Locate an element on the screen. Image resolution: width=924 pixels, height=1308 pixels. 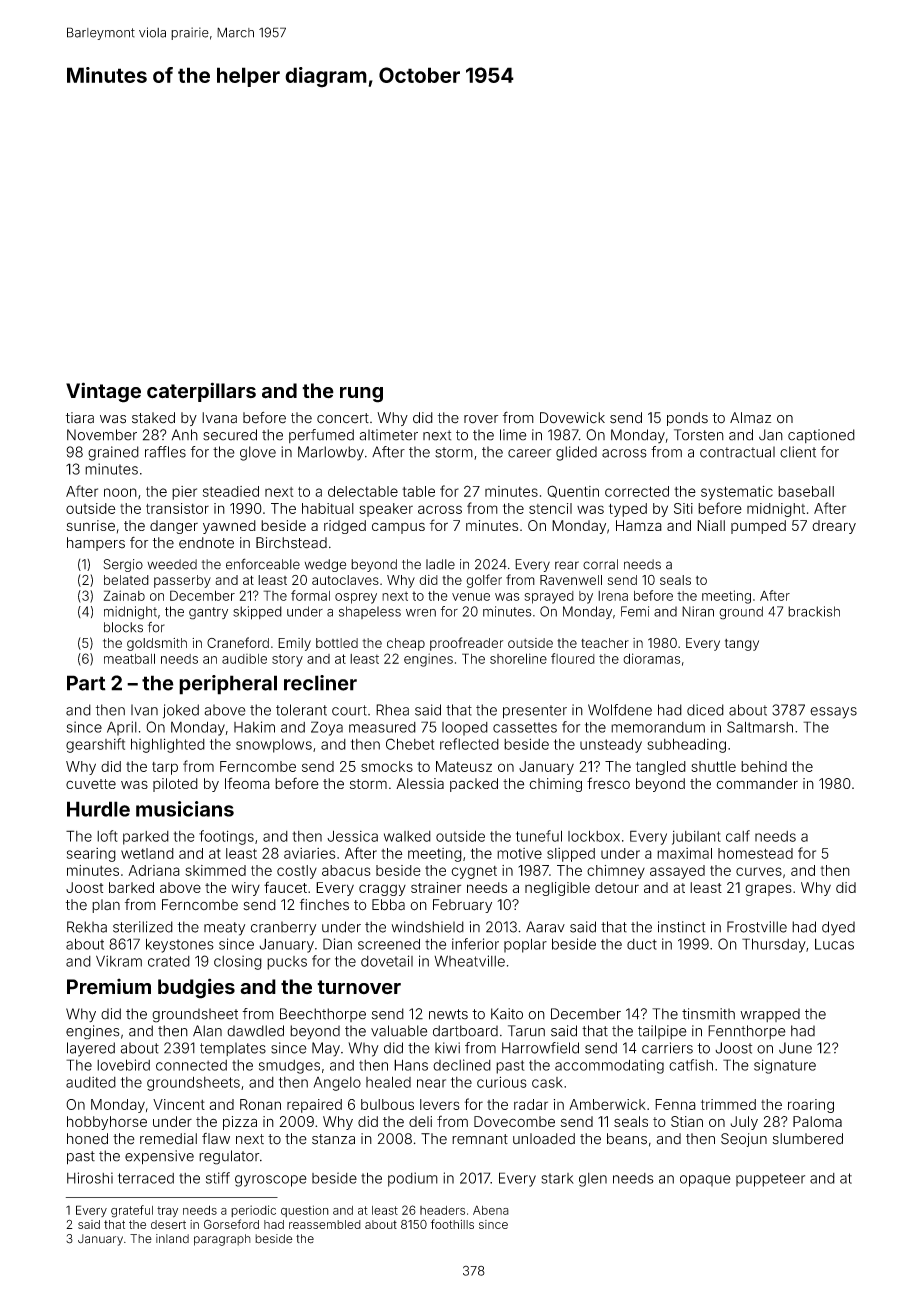
Vintage is located at coordinates (103, 392).
